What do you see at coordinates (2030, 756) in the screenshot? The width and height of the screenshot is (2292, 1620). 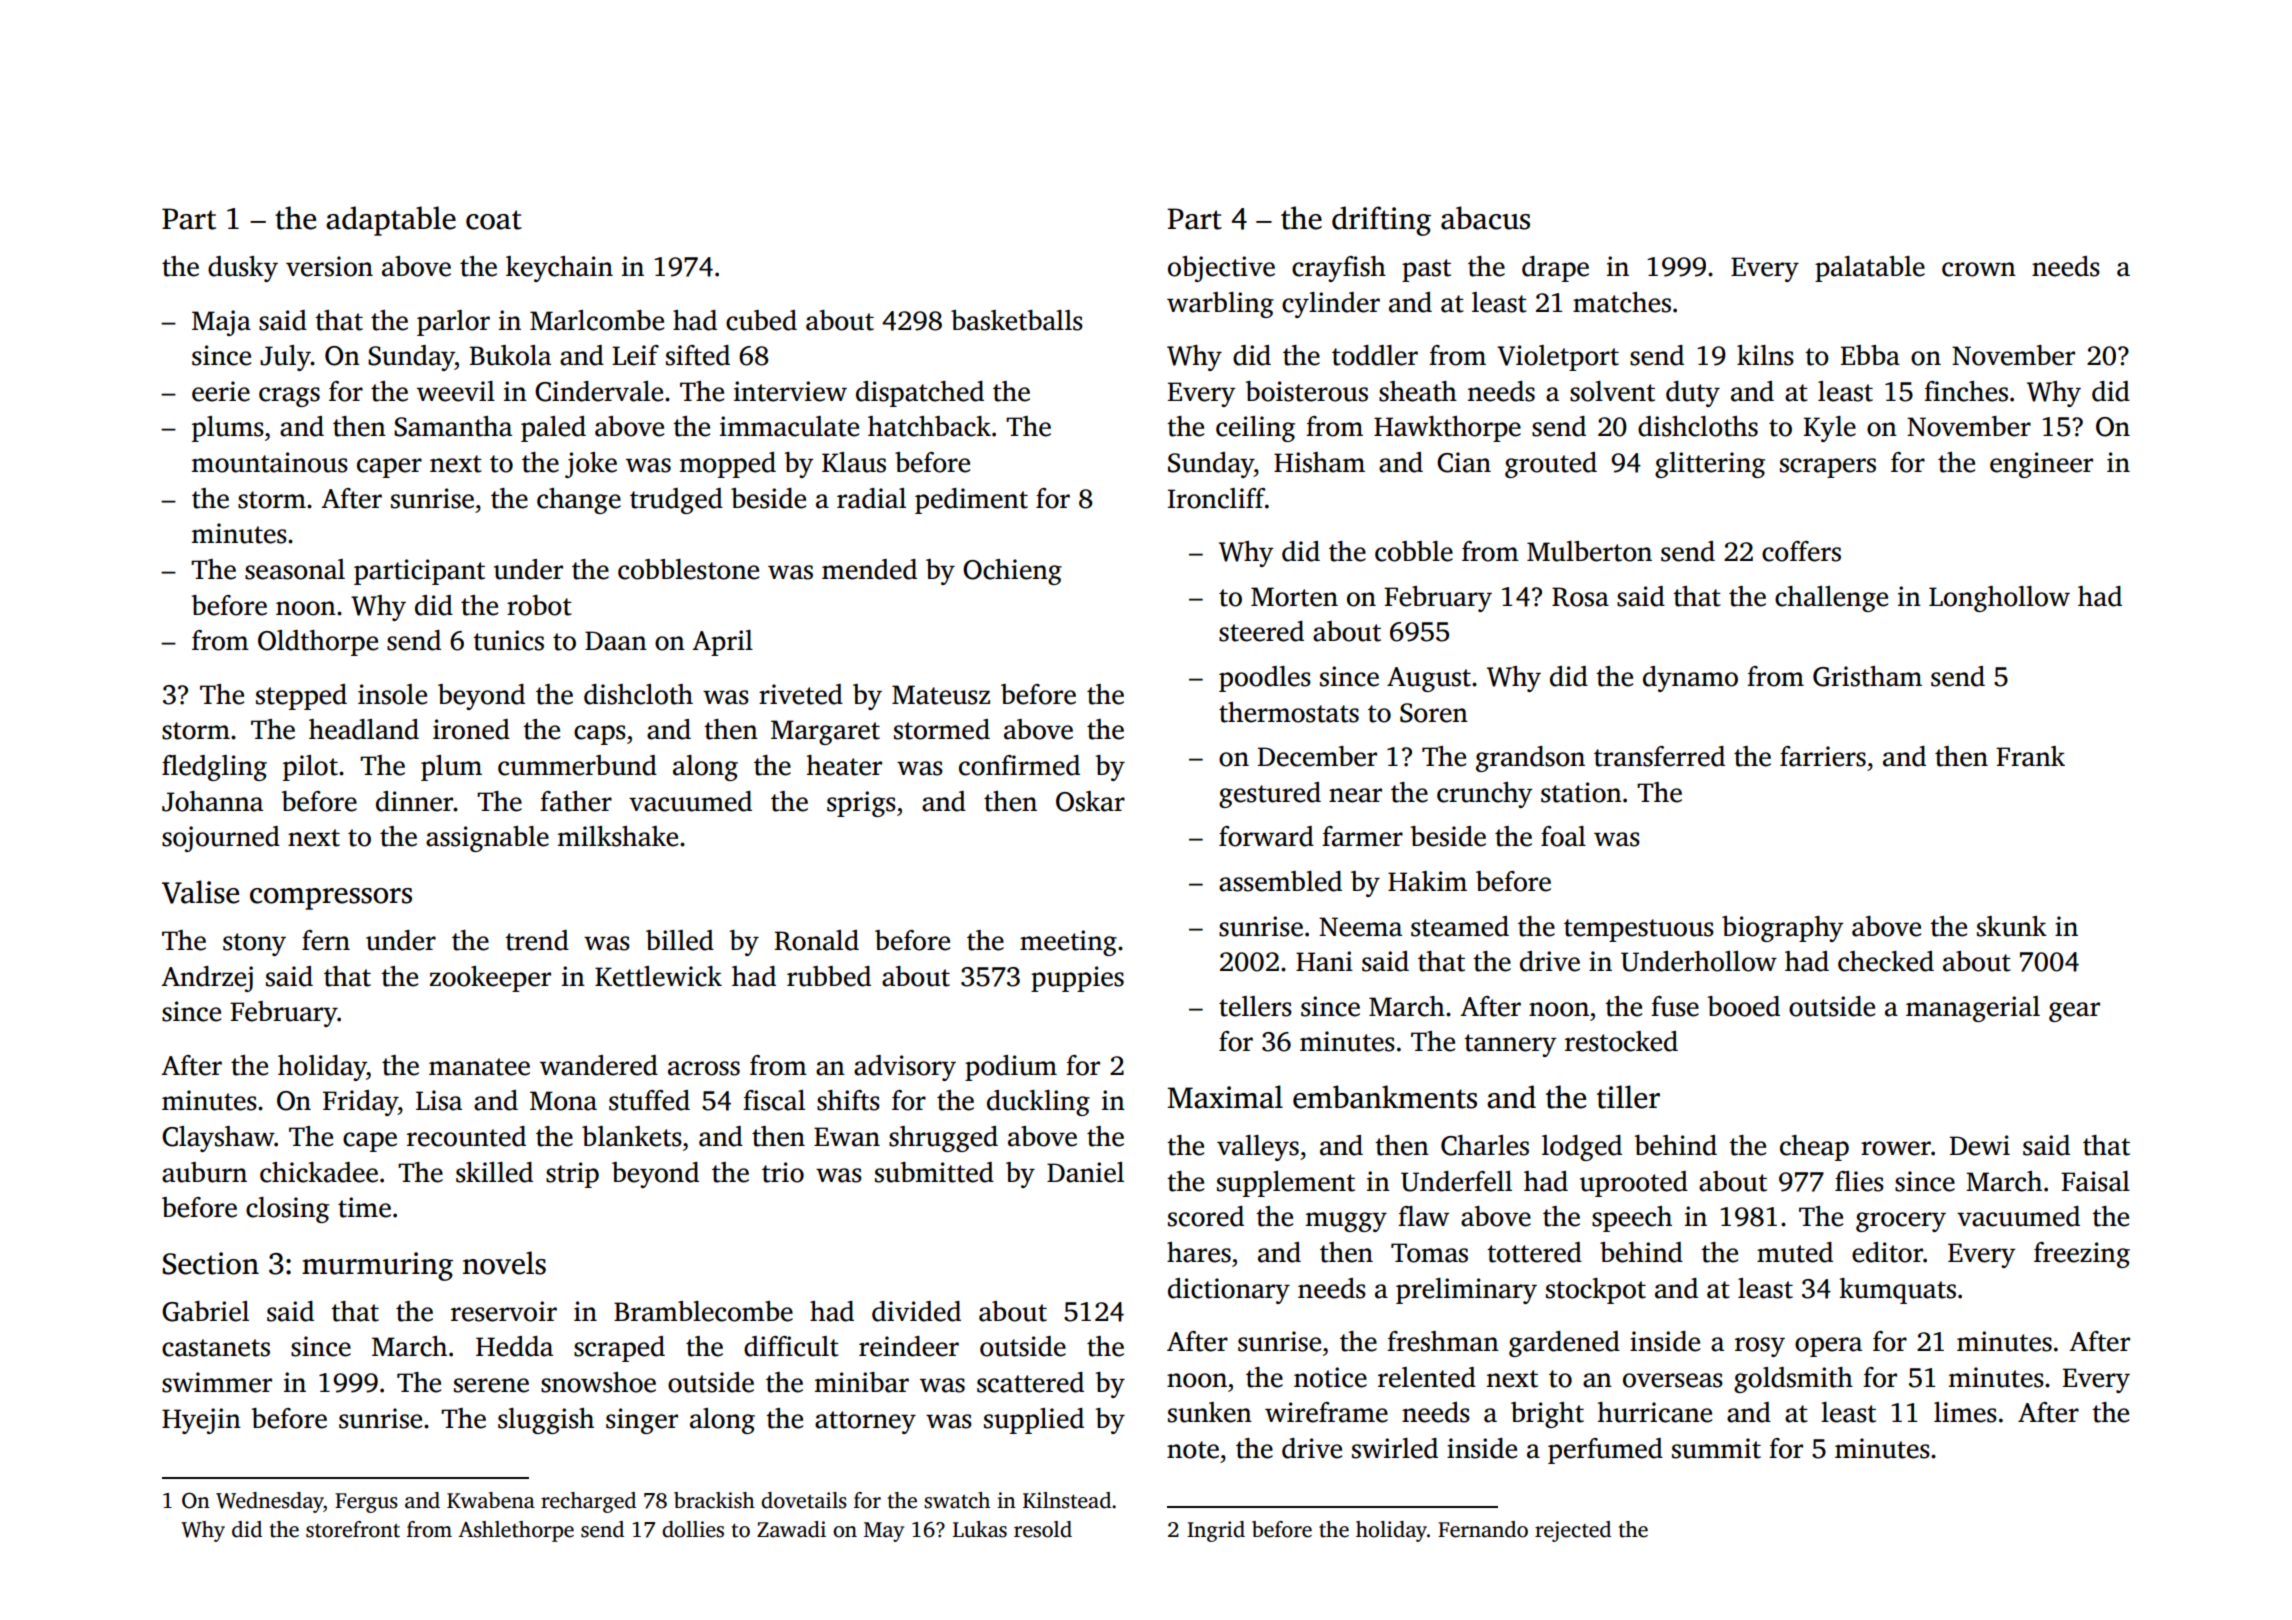 I see `Frank` at bounding box center [2030, 756].
